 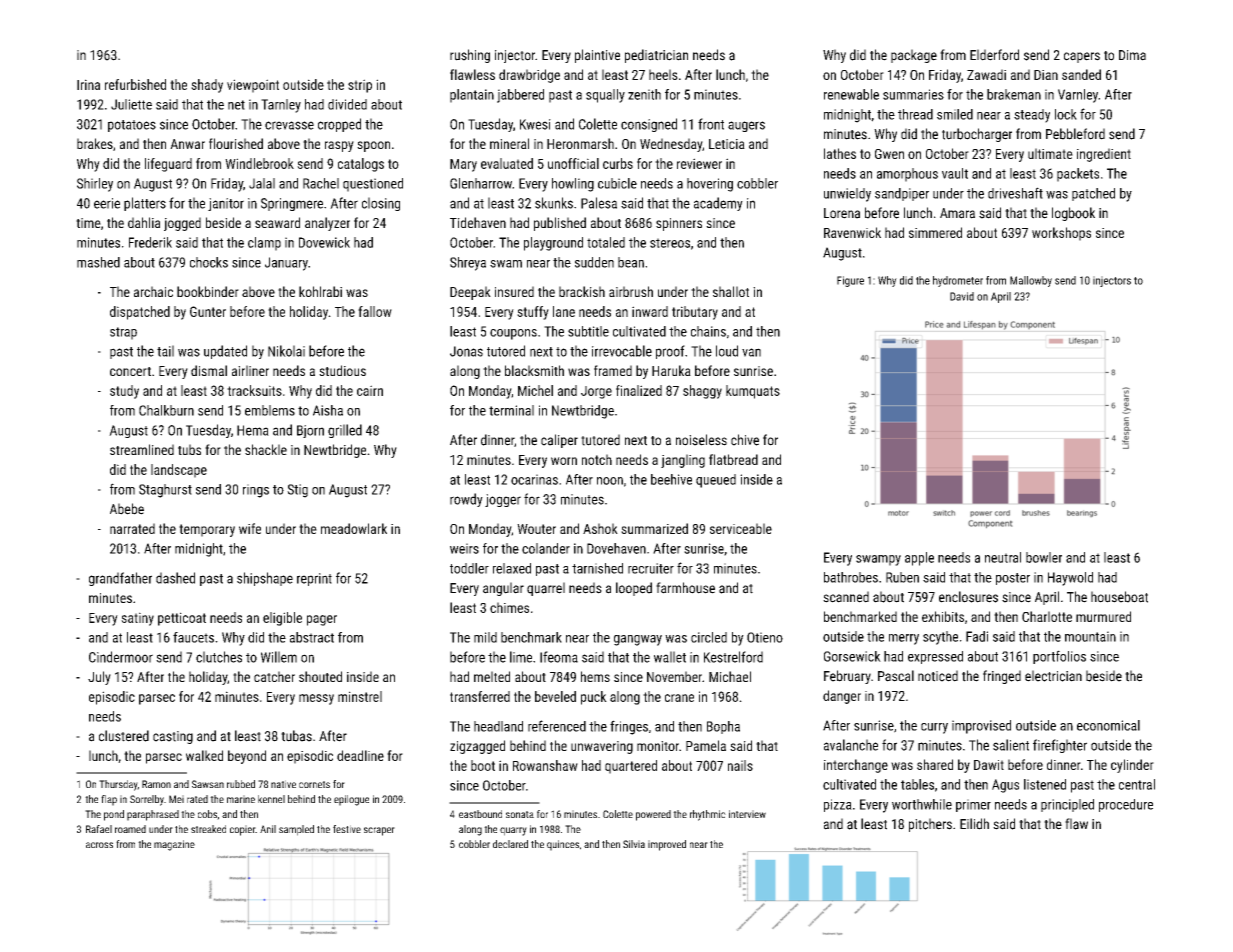 I want to click on sanded, so click(x=1081, y=74).
